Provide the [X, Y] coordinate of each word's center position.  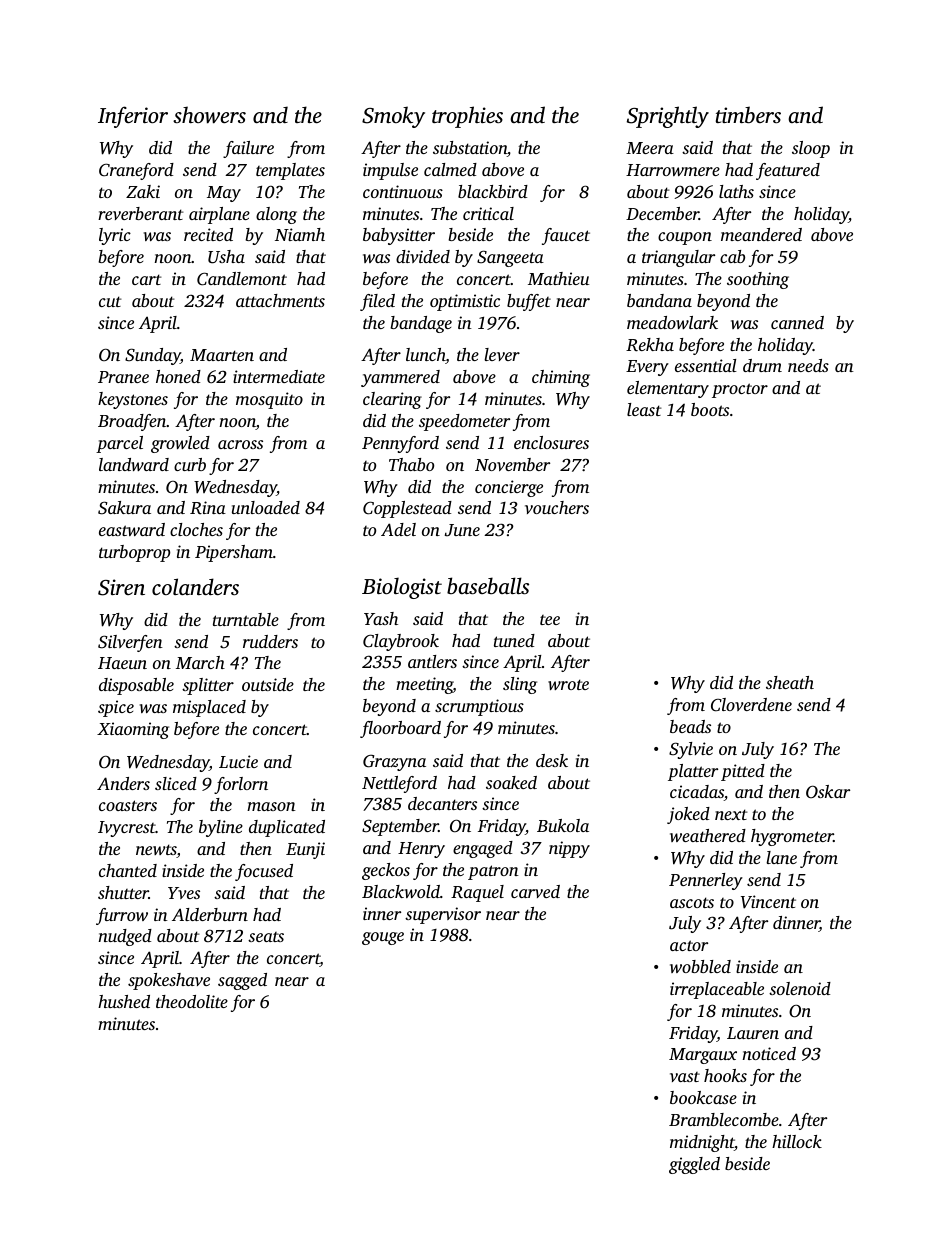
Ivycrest [127, 829]
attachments [280, 300]
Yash [381, 618]
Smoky [393, 117]
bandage [421, 324]
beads [690, 726]
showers [209, 115]
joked [688, 815]
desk [552, 760]
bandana [659, 300]
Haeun [122, 663]
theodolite [192, 1001]
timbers [748, 114]
